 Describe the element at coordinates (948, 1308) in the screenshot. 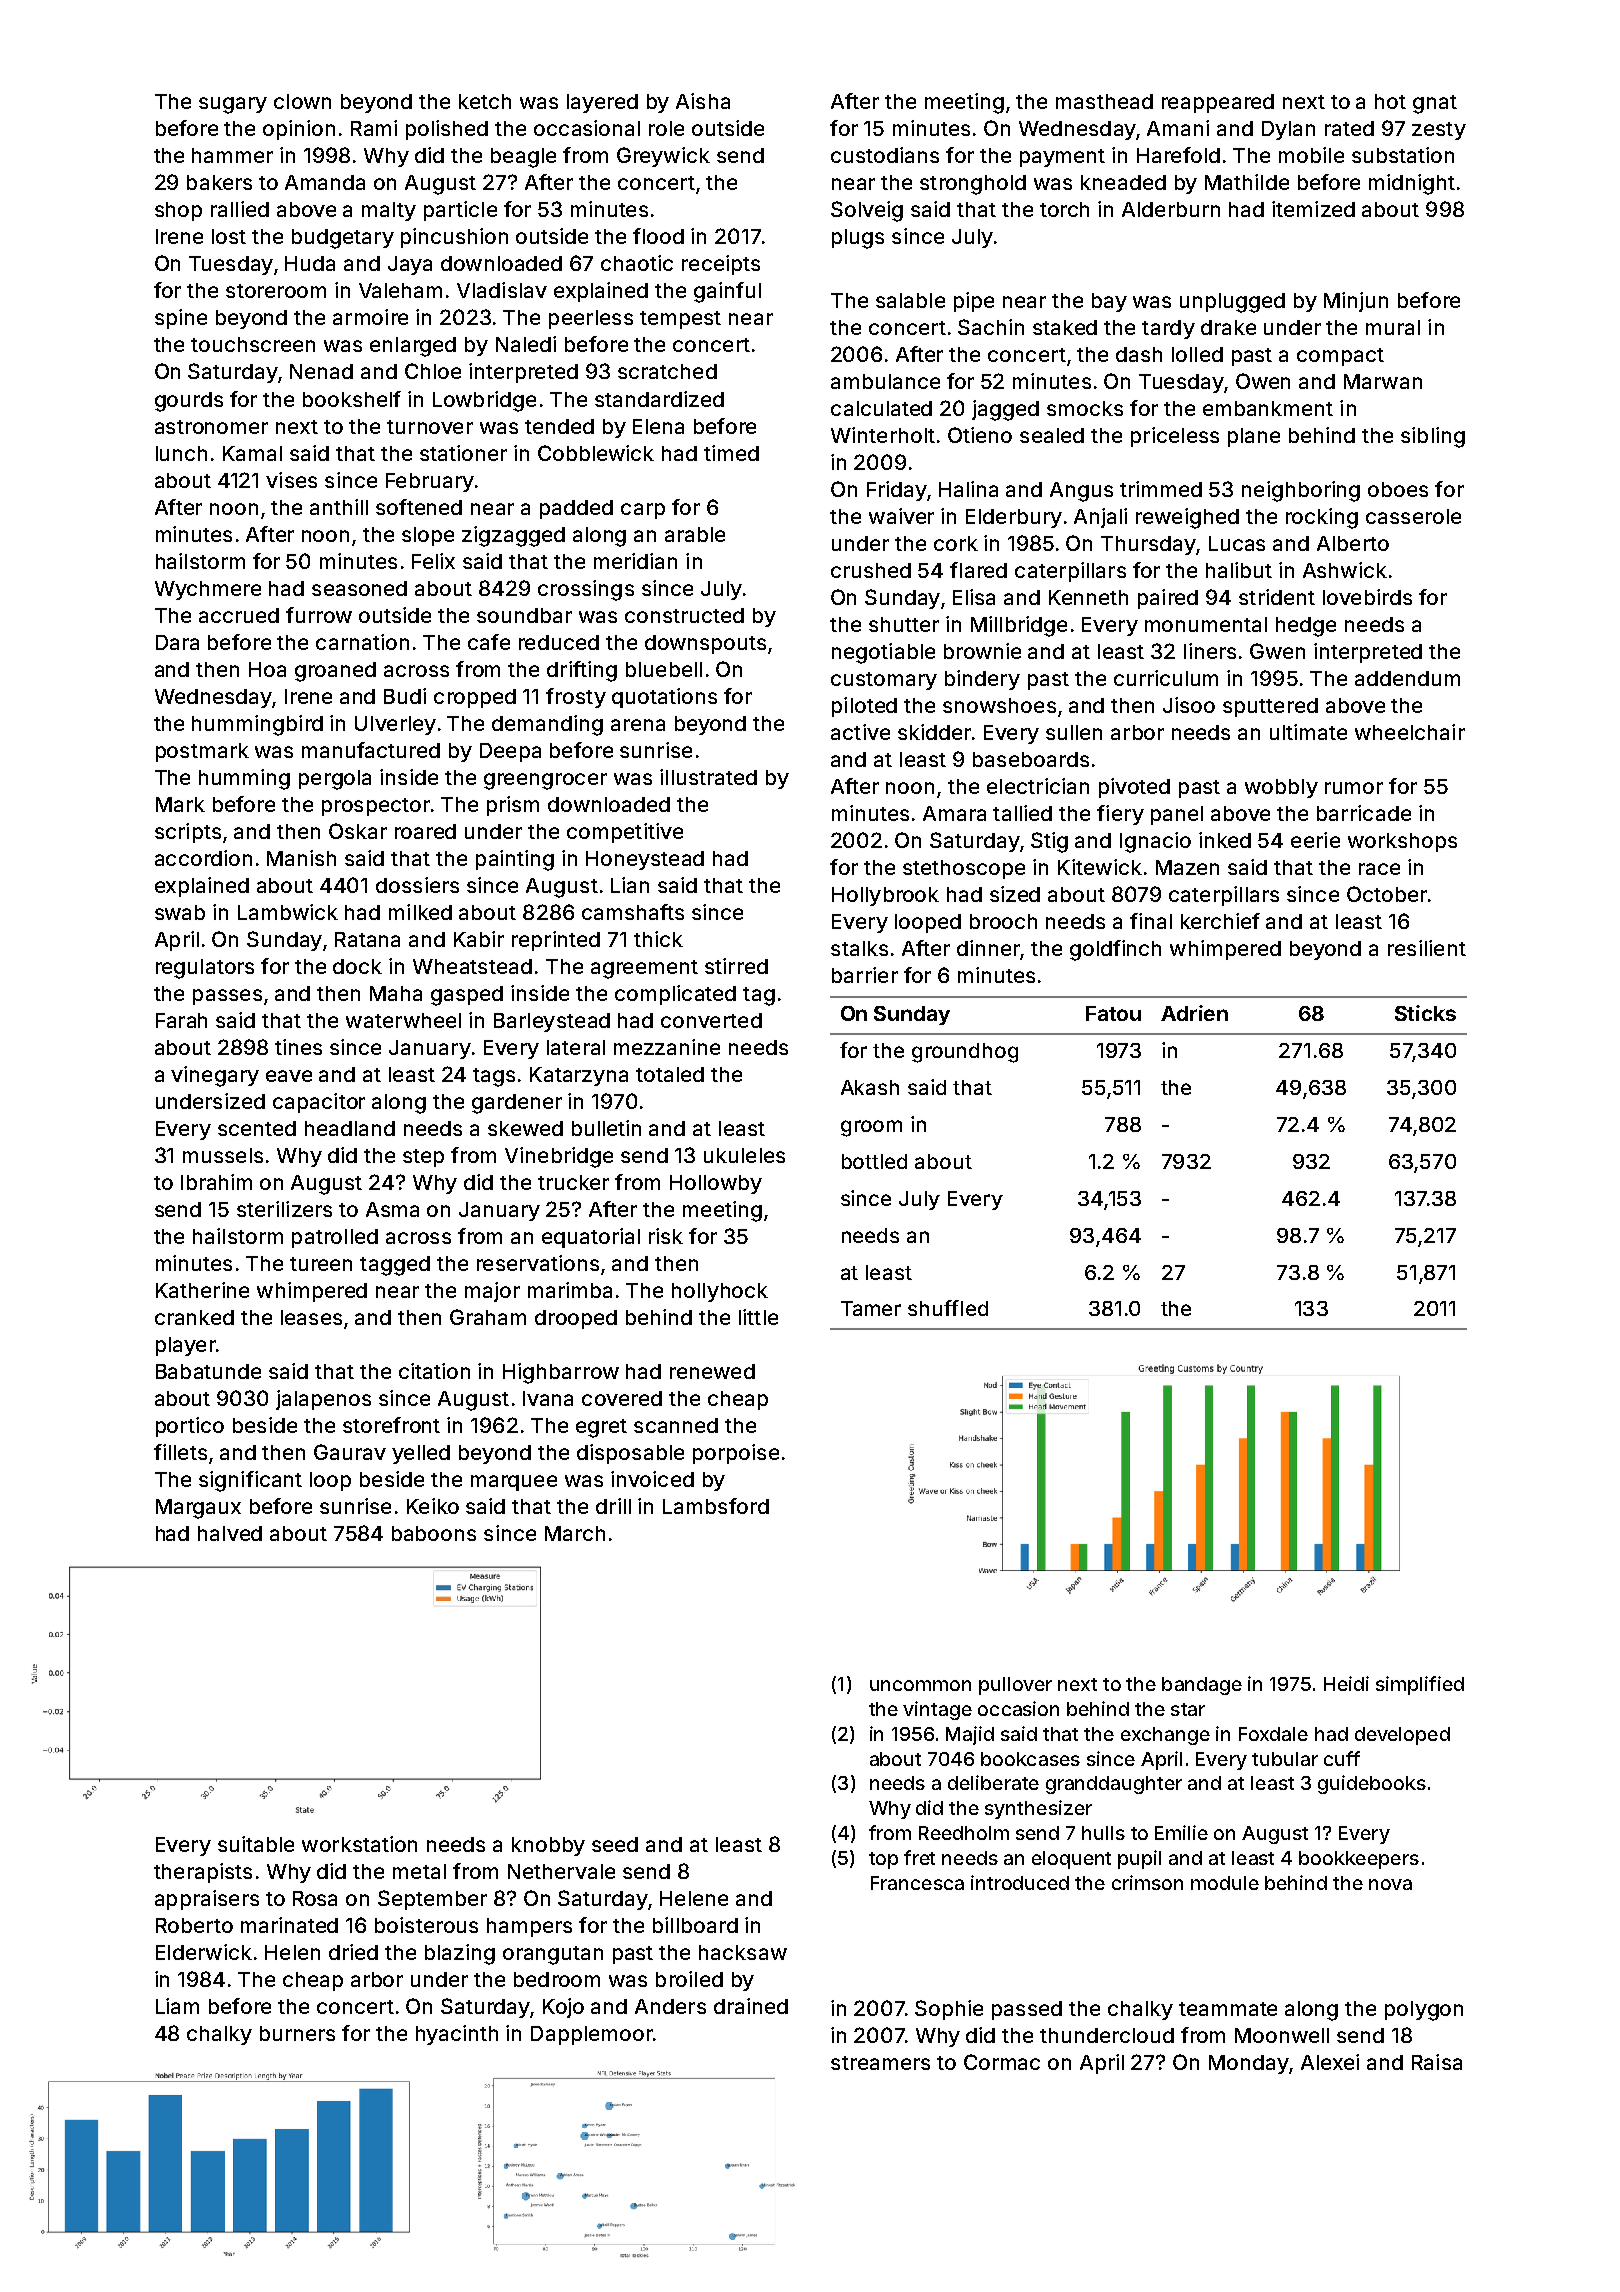

I see `shuffled` at that location.
